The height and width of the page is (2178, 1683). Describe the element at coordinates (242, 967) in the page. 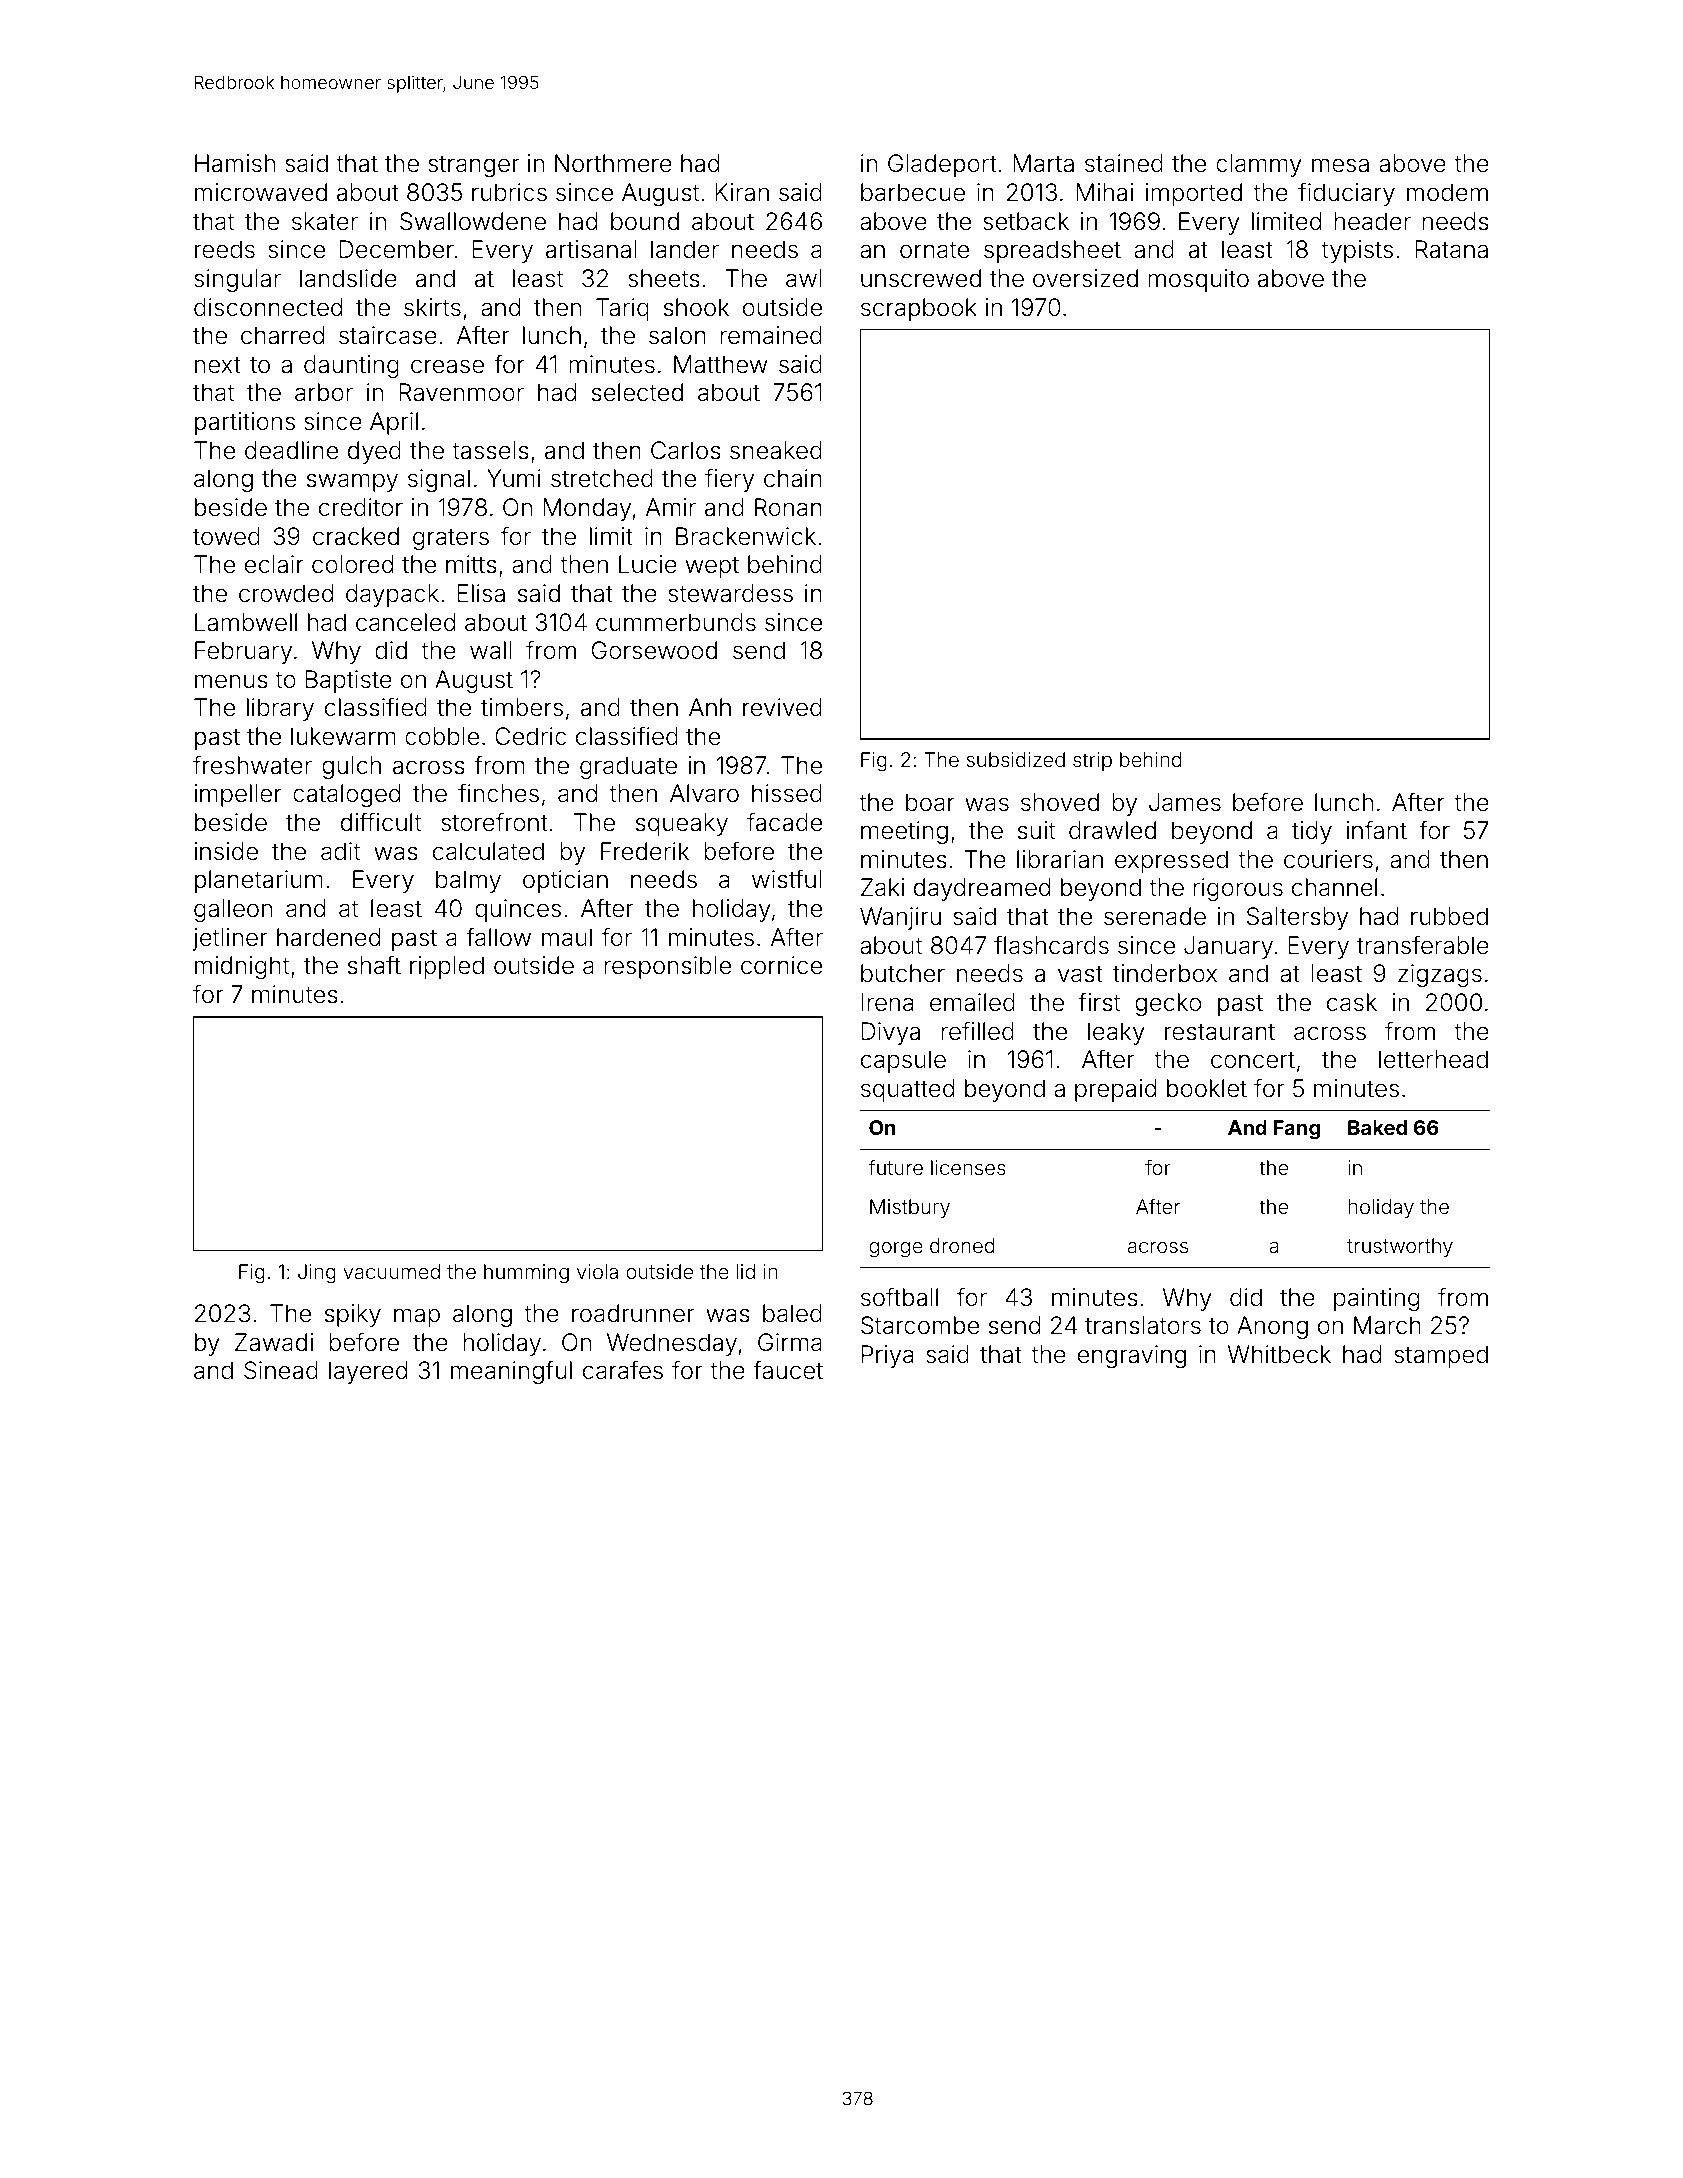

I see `midnight` at that location.
